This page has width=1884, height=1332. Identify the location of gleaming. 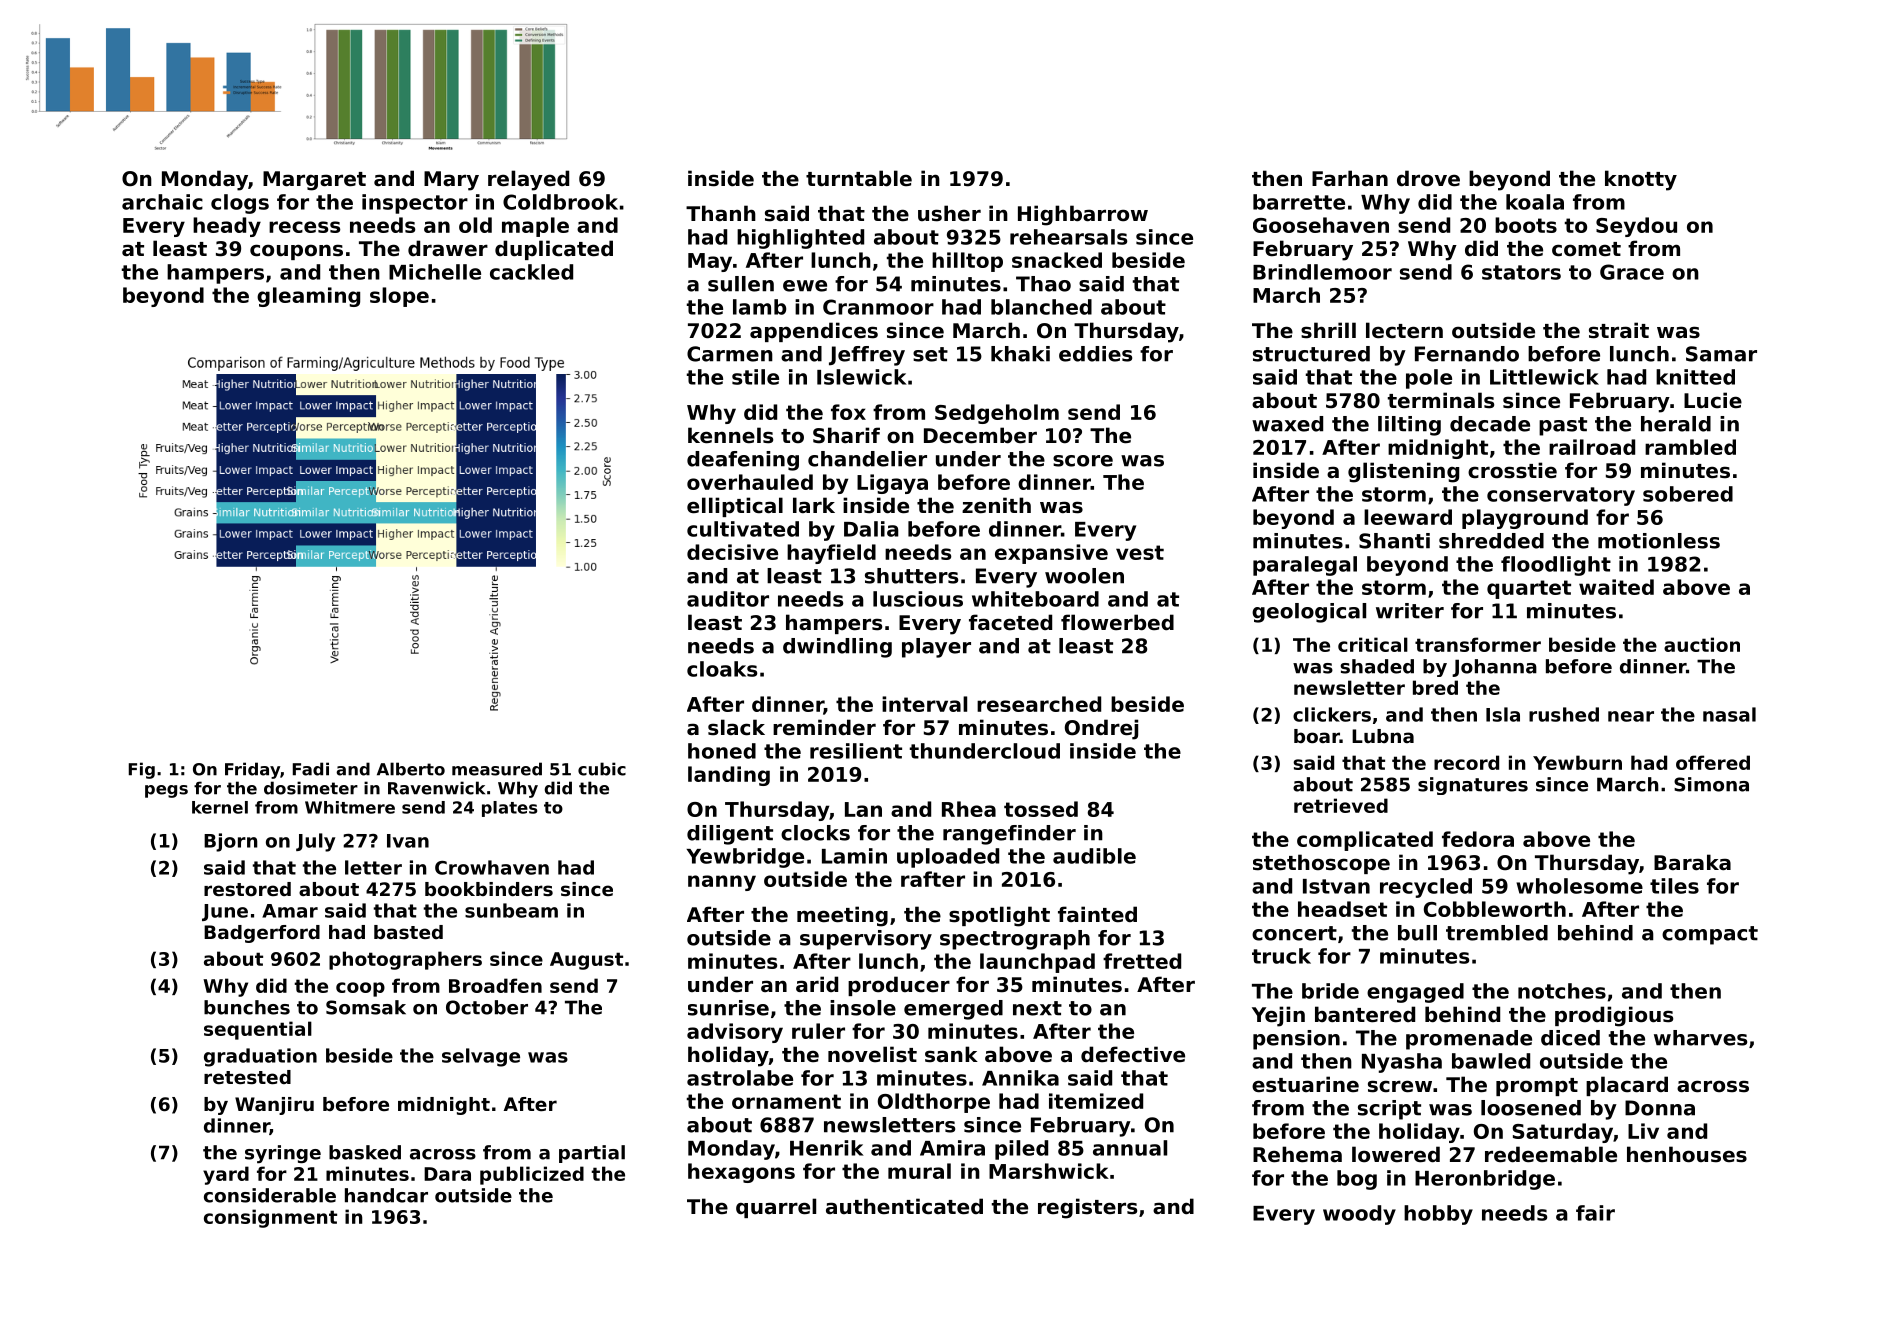
(308, 297).
